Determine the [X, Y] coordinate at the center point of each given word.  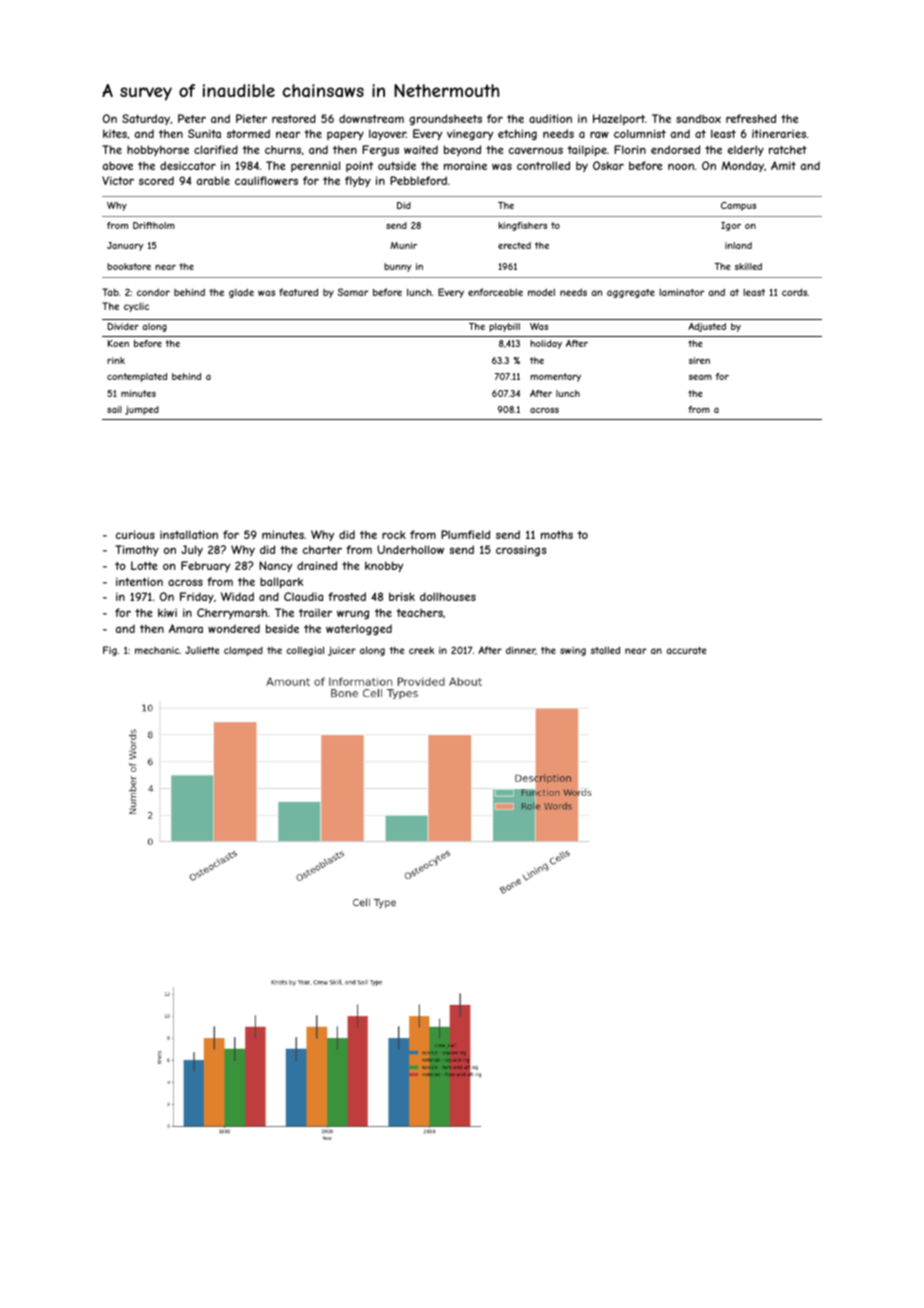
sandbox [698, 118]
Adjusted [707, 327]
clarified [216, 149]
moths [557, 534]
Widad [237, 596]
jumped [142, 410]
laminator [682, 292]
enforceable [495, 292]
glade [241, 293]
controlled [543, 165]
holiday [546, 344]
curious [135, 534]
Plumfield [465, 534]
